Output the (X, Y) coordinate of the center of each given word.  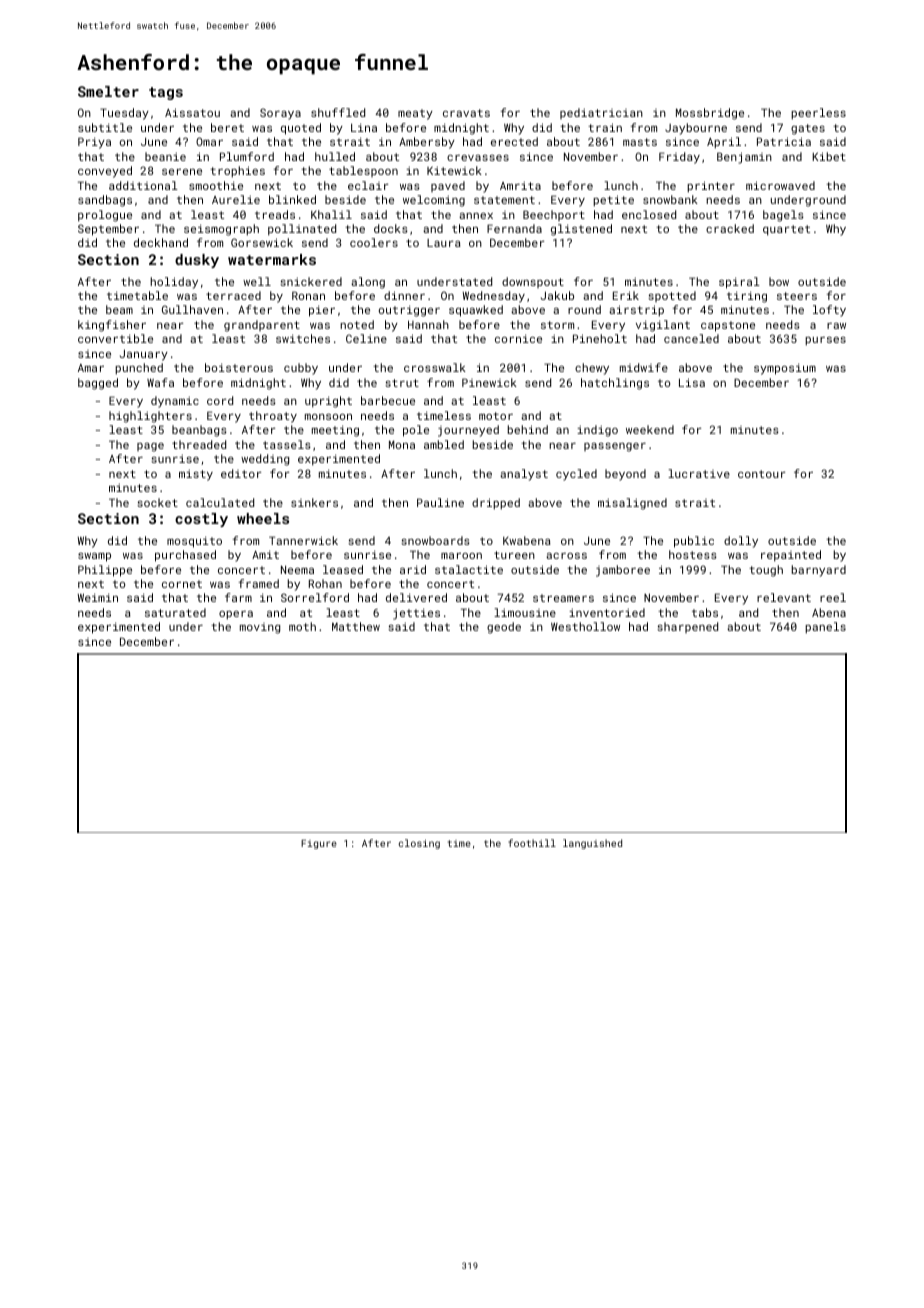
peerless (818, 114)
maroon (461, 556)
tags (166, 93)
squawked (476, 311)
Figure (319, 844)
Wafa (160, 382)
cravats (466, 113)
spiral (739, 283)
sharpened (687, 627)
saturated (175, 612)
